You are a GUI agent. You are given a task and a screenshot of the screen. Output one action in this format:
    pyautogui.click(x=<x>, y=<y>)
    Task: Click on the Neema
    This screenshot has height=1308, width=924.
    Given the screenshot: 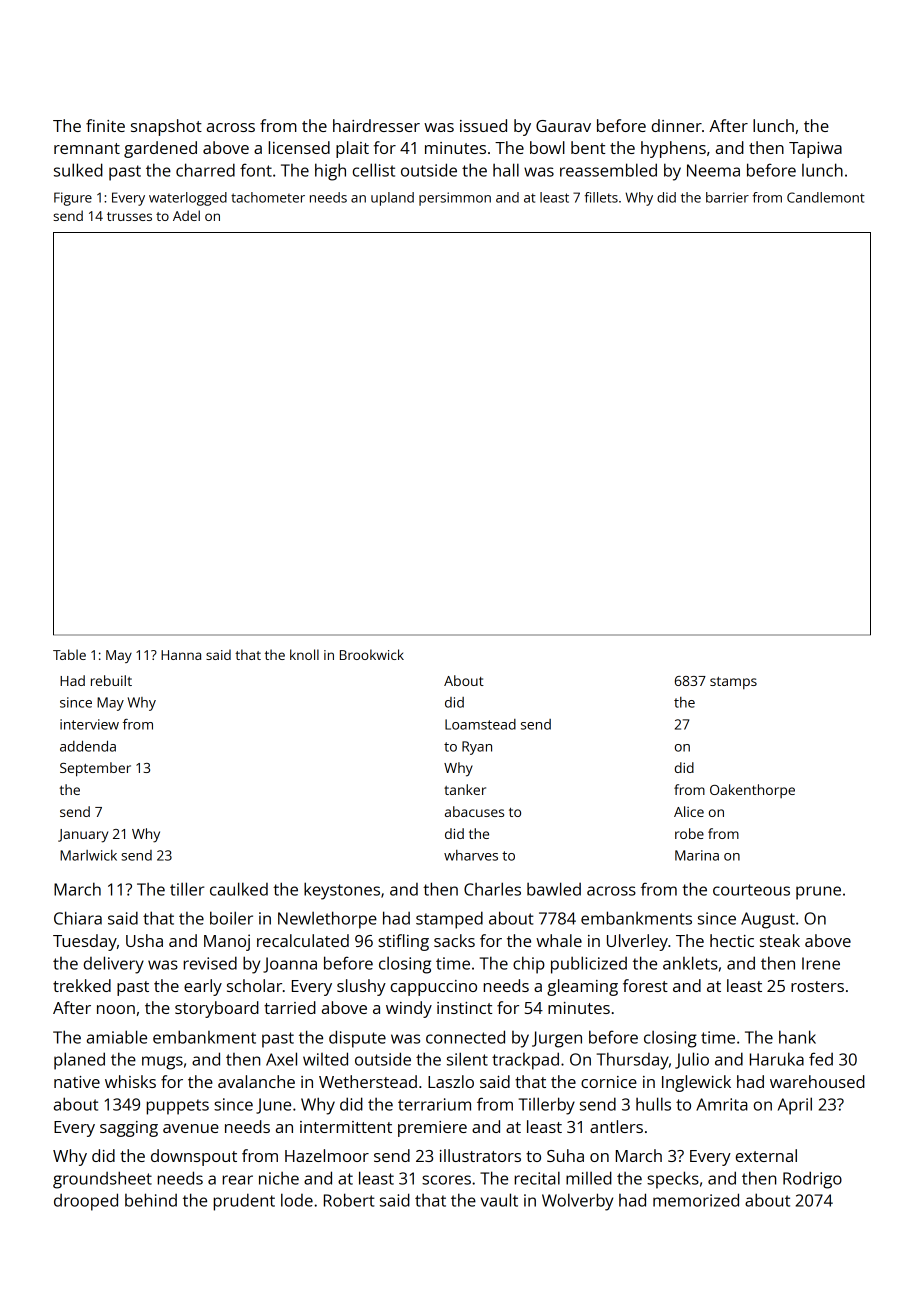 What is the action you would take?
    pyautogui.click(x=713, y=170)
